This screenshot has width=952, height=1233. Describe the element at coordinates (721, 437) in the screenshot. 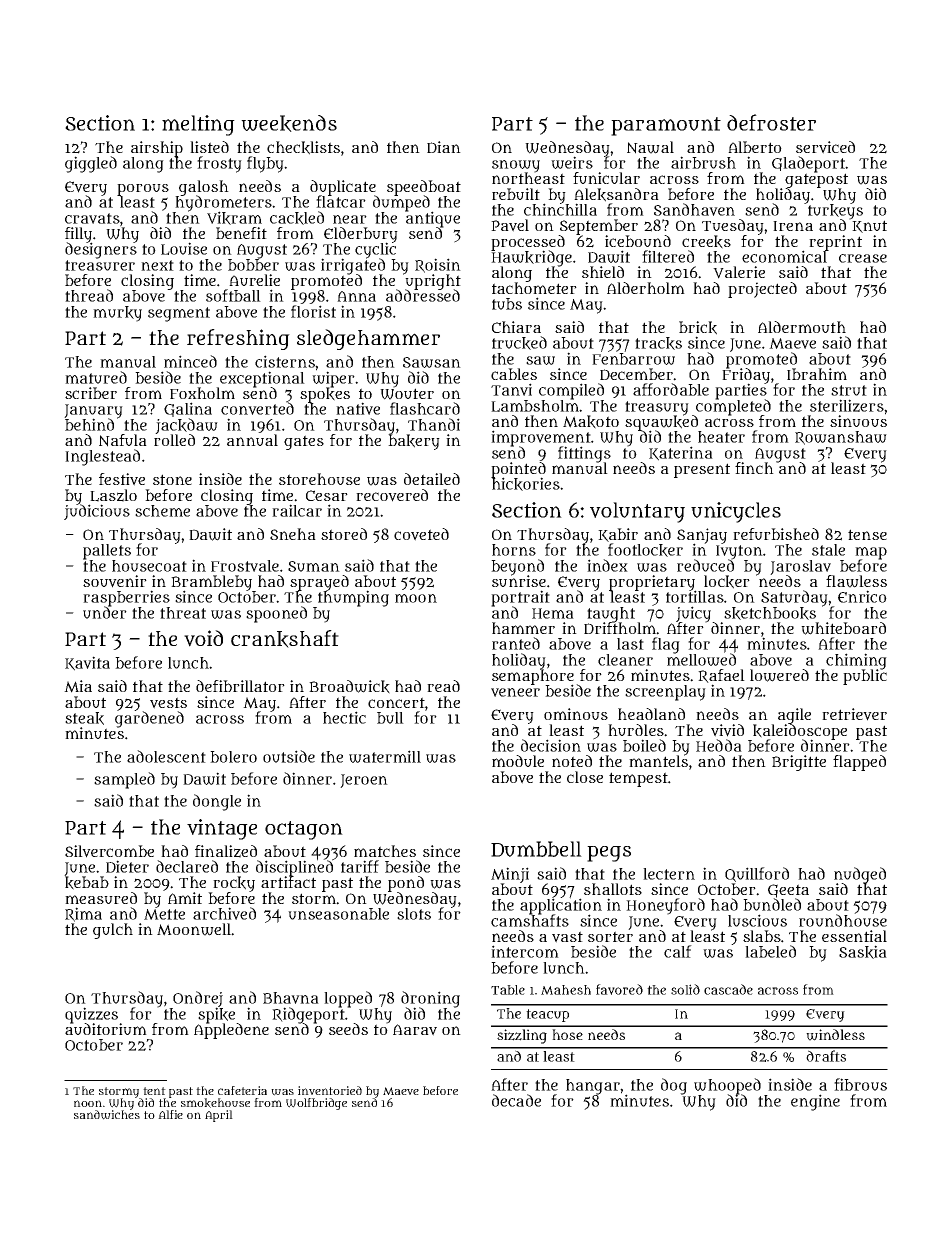

I see `heater` at that location.
